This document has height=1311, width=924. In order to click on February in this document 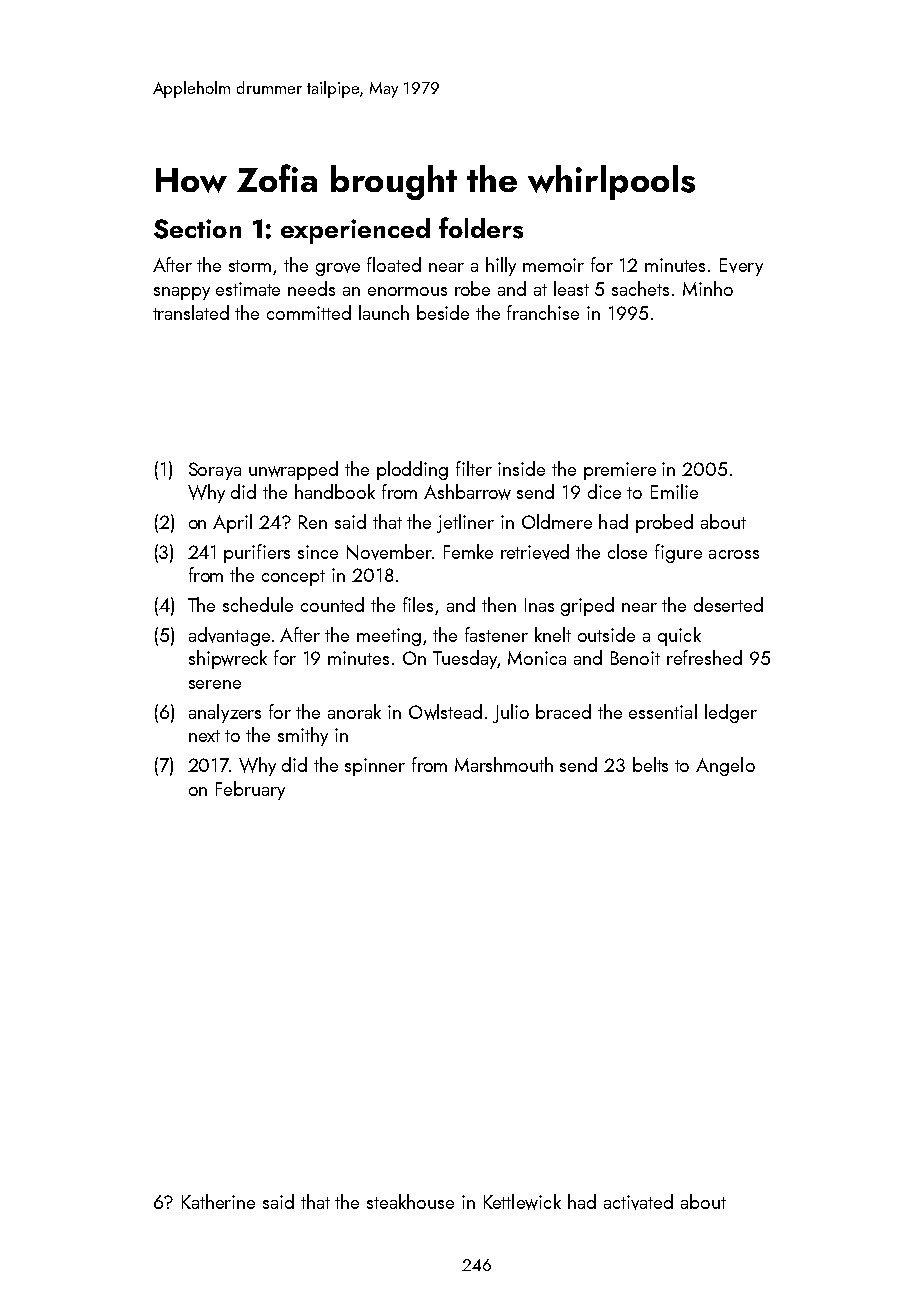, I will do `click(250, 790)`.
